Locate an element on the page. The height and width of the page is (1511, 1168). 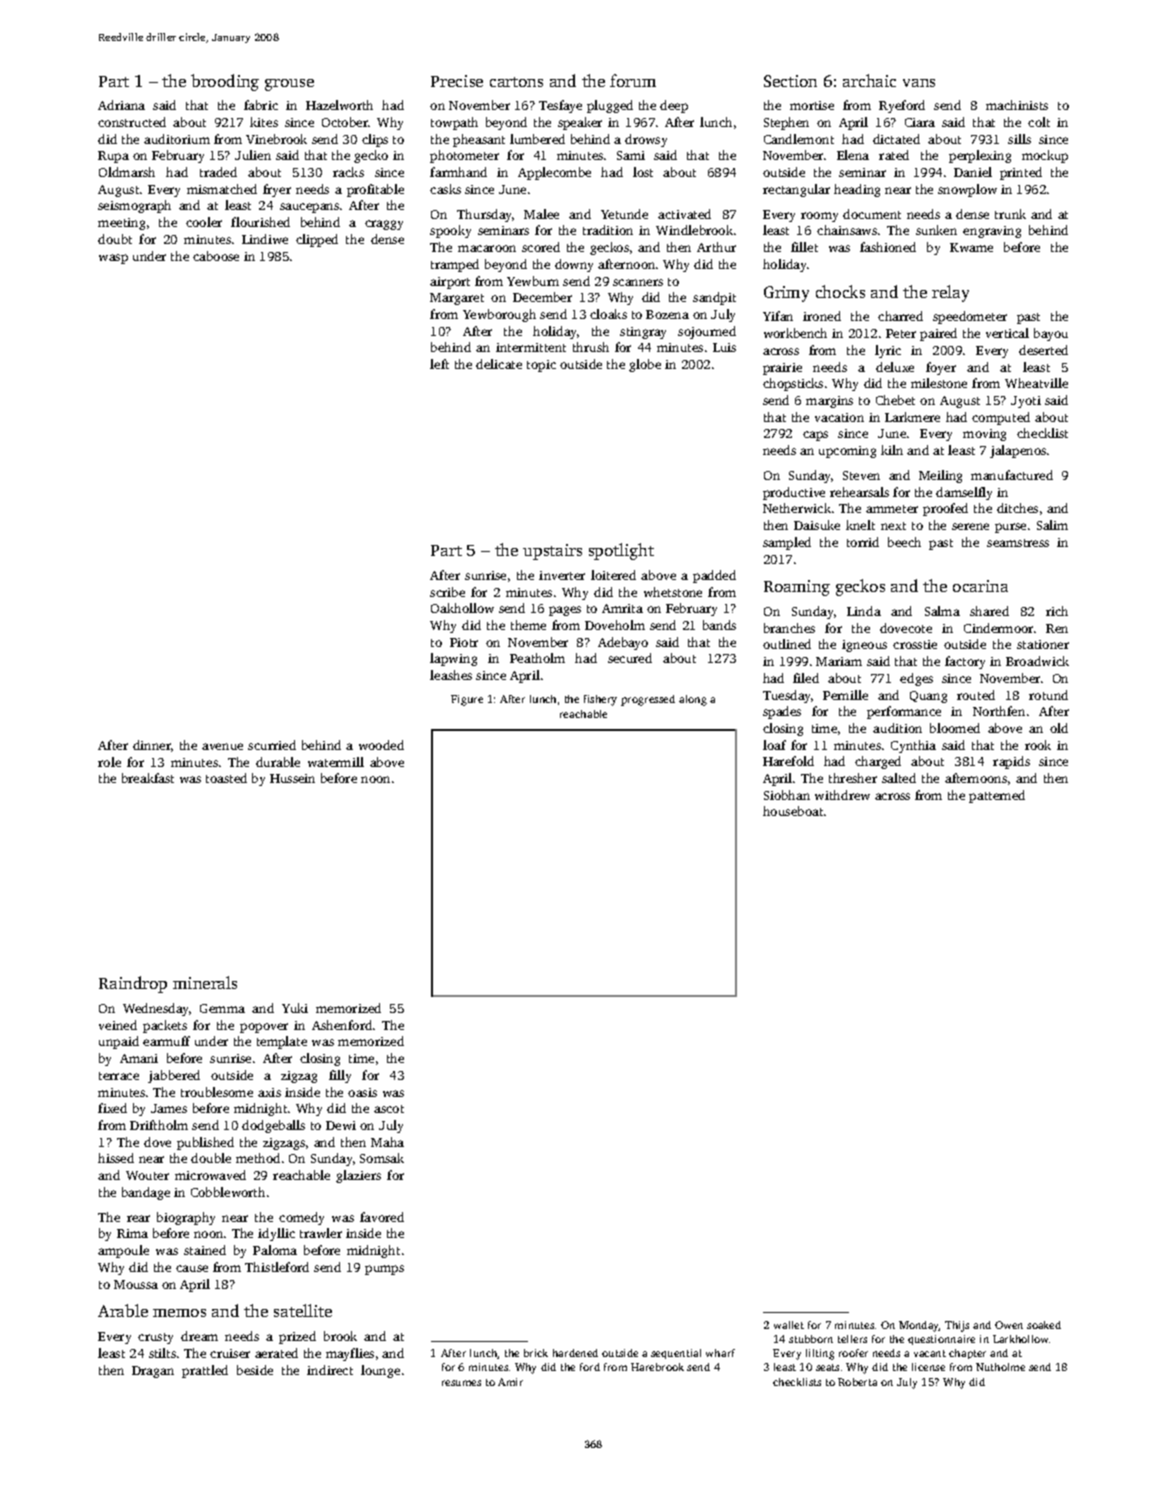
prattled is located at coordinates (205, 1371).
